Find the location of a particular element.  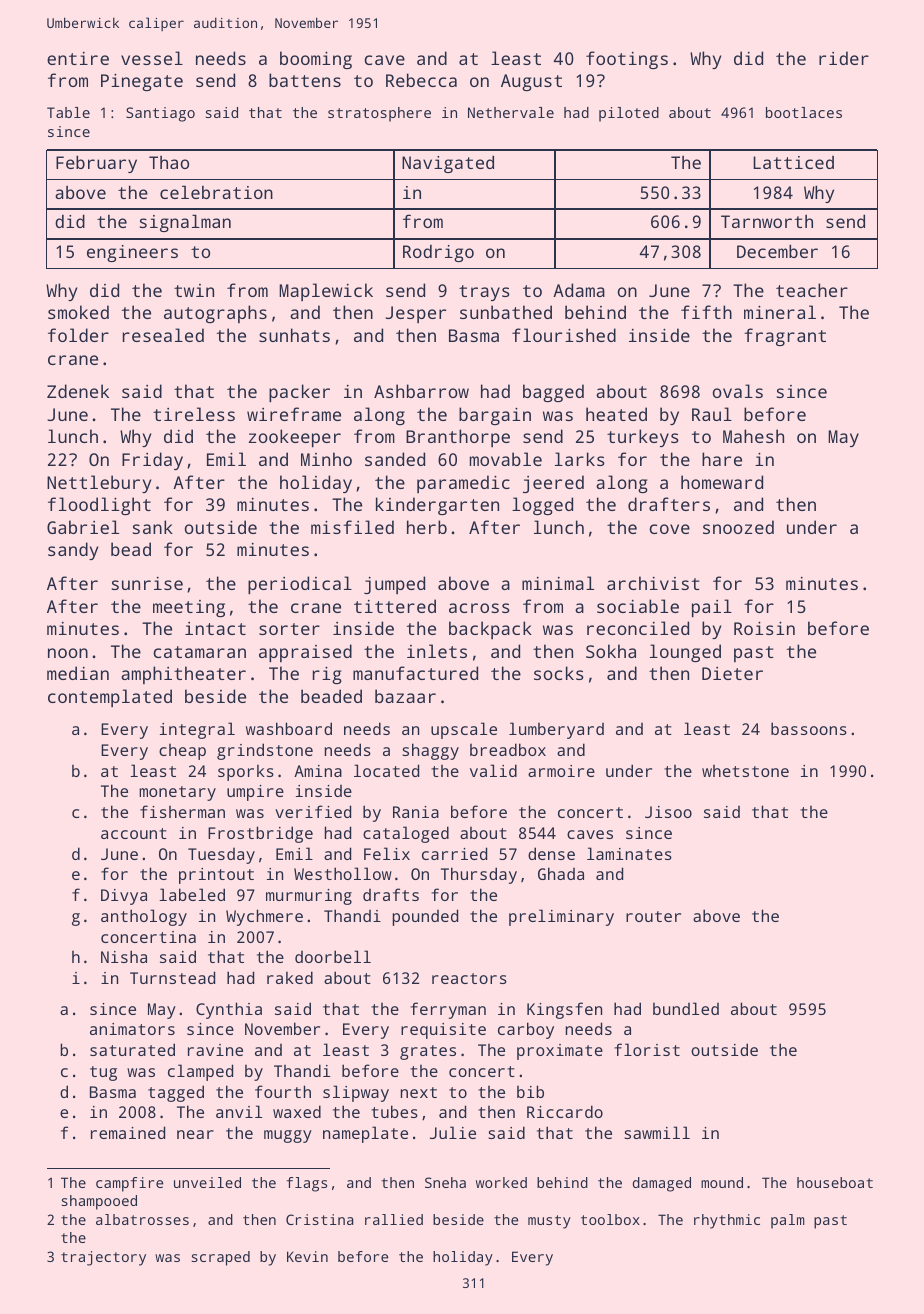

Roisin is located at coordinates (764, 628).
